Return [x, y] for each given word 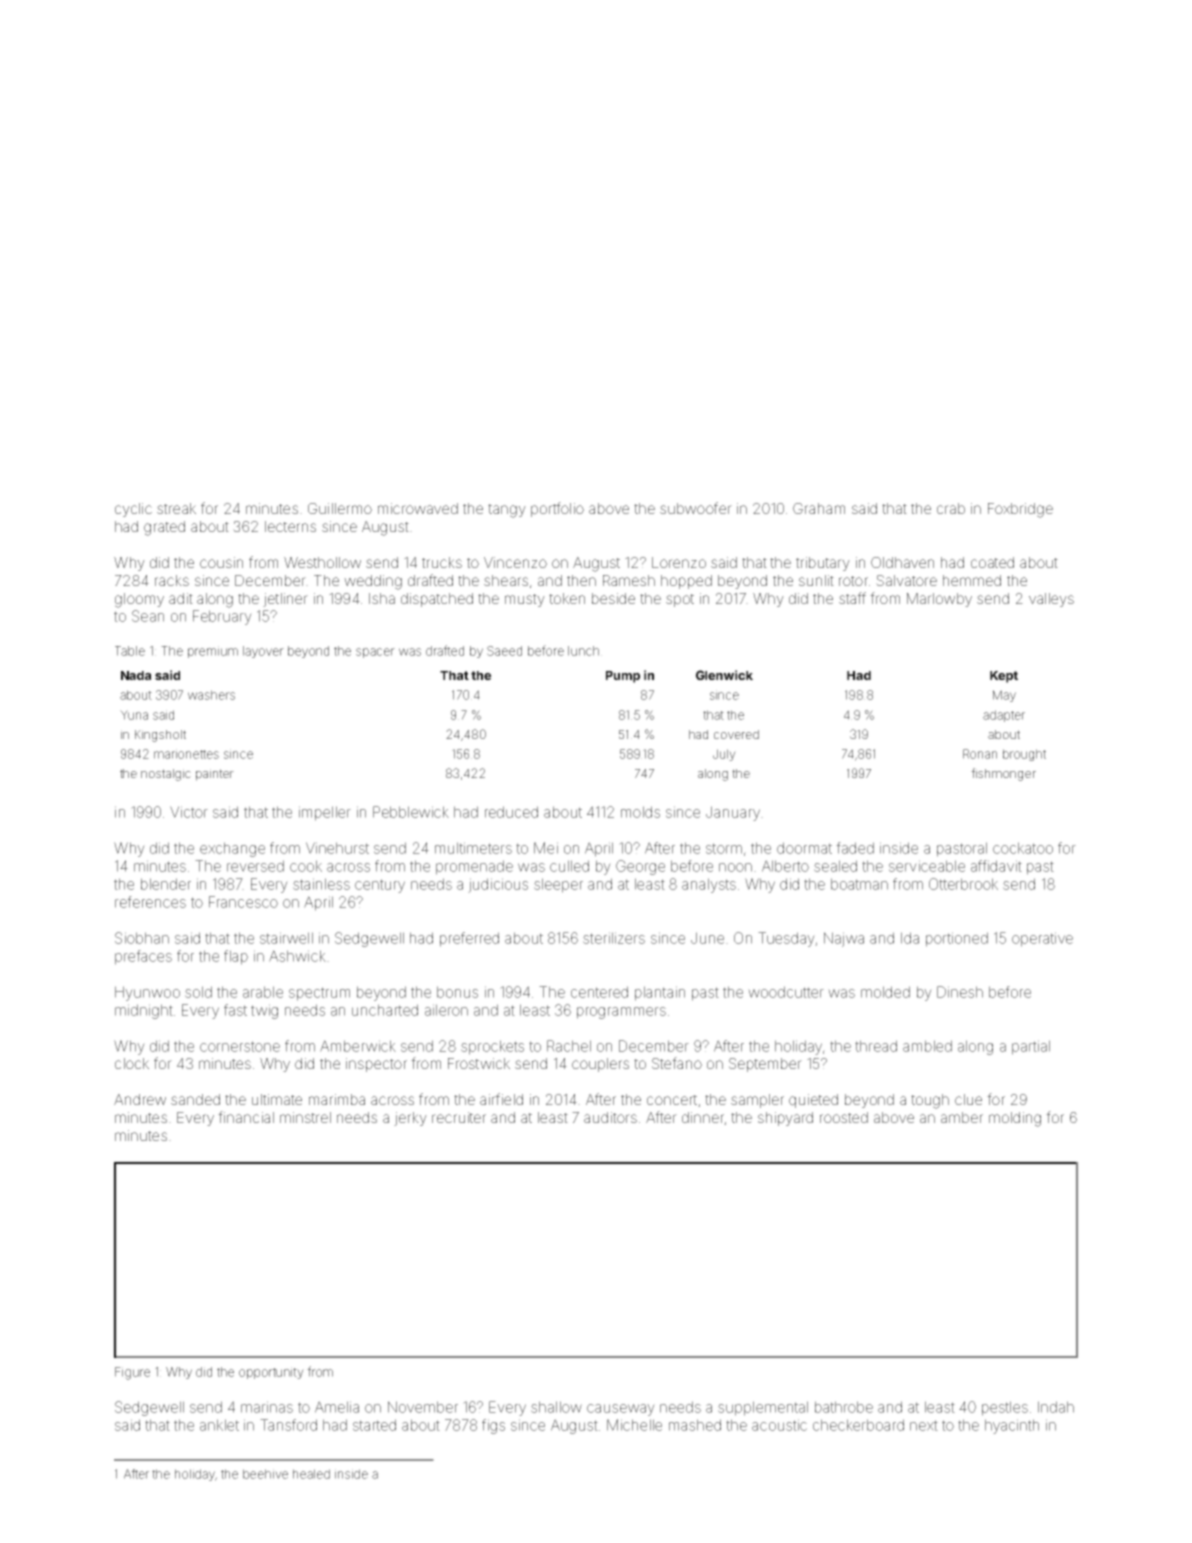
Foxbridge [1020, 510]
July [724, 755]
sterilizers [614, 938]
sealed [835, 866]
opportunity [271, 1373]
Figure [132, 1373]
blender [166, 884]
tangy [507, 511]
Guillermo [340, 508]
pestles [1005, 1408]
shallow [556, 1407]
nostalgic [166, 775]
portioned [957, 939]
